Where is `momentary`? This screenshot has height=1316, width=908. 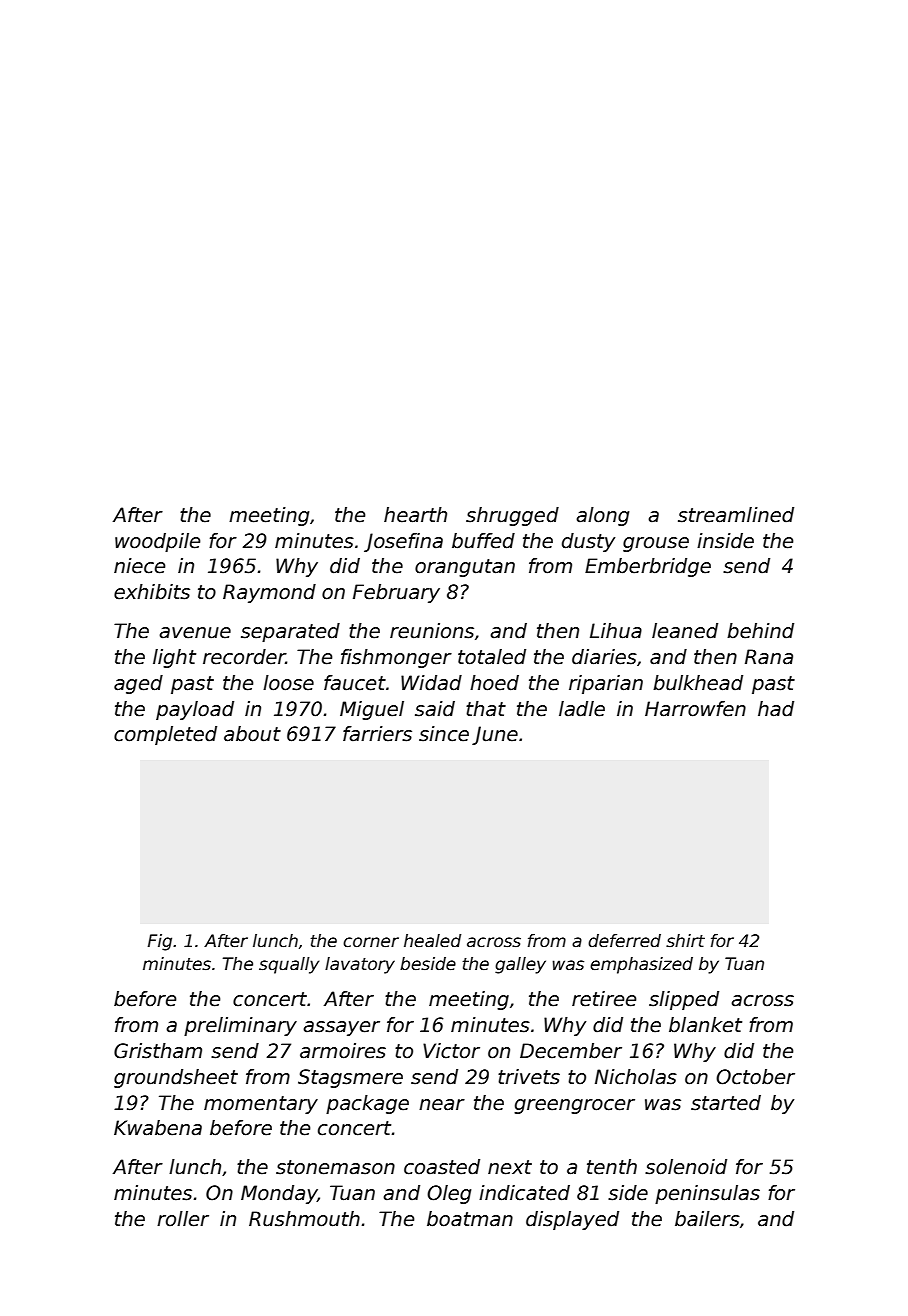
momentary is located at coordinates (261, 1105).
